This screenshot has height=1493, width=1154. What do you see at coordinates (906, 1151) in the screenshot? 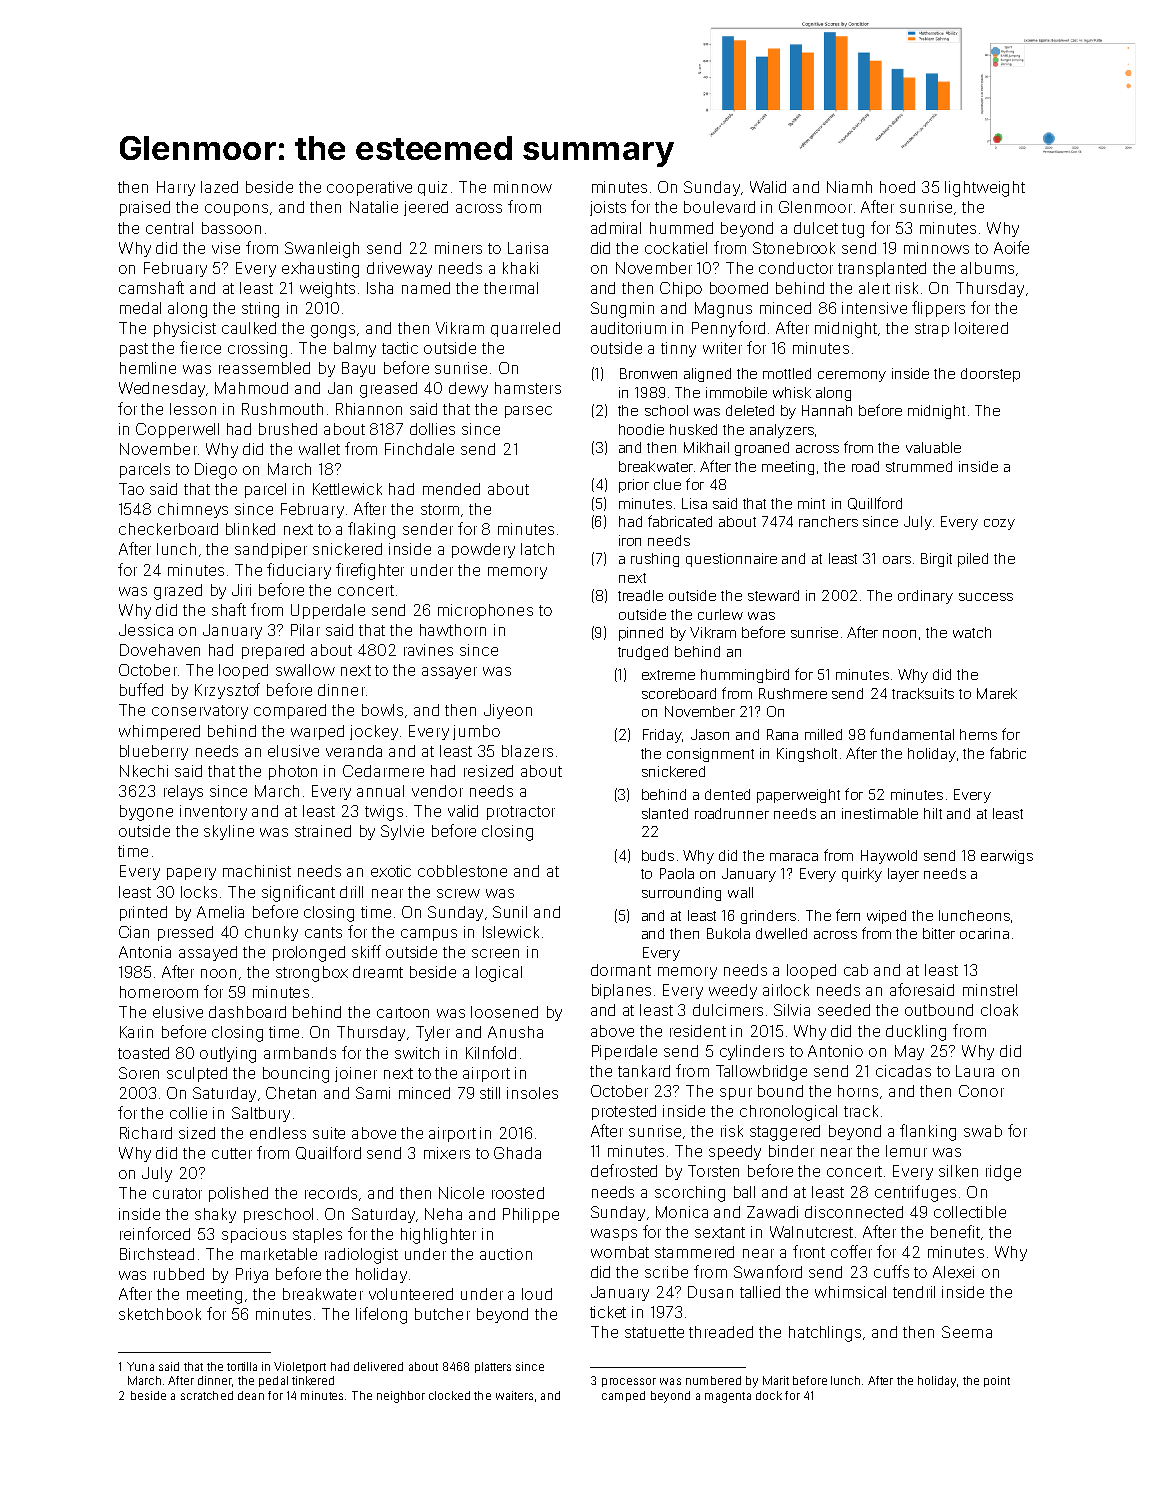
I see `lemur` at bounding box center [906, 1151].
